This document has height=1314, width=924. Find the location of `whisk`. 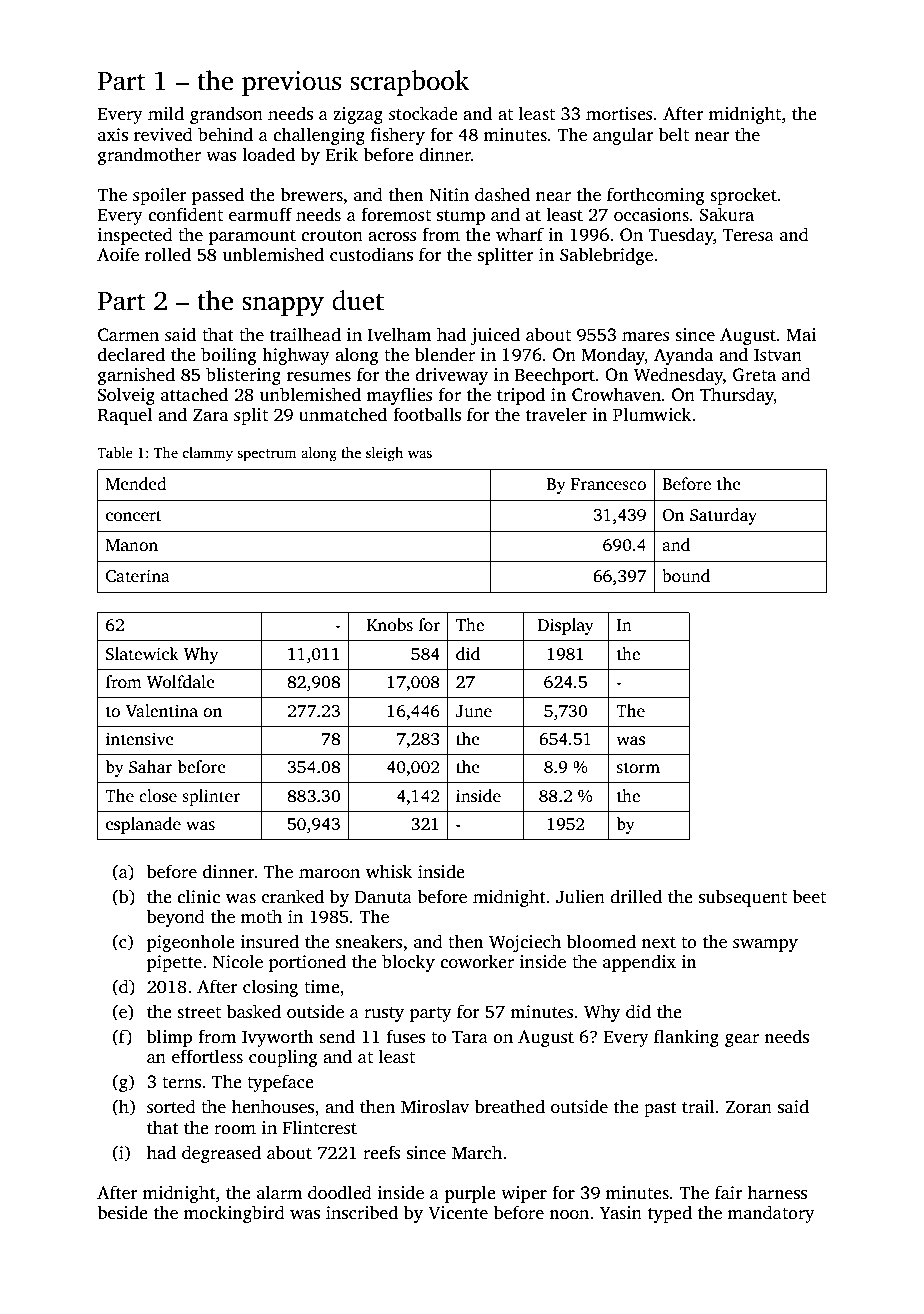

whisk is located at coordinates (389, 871).
